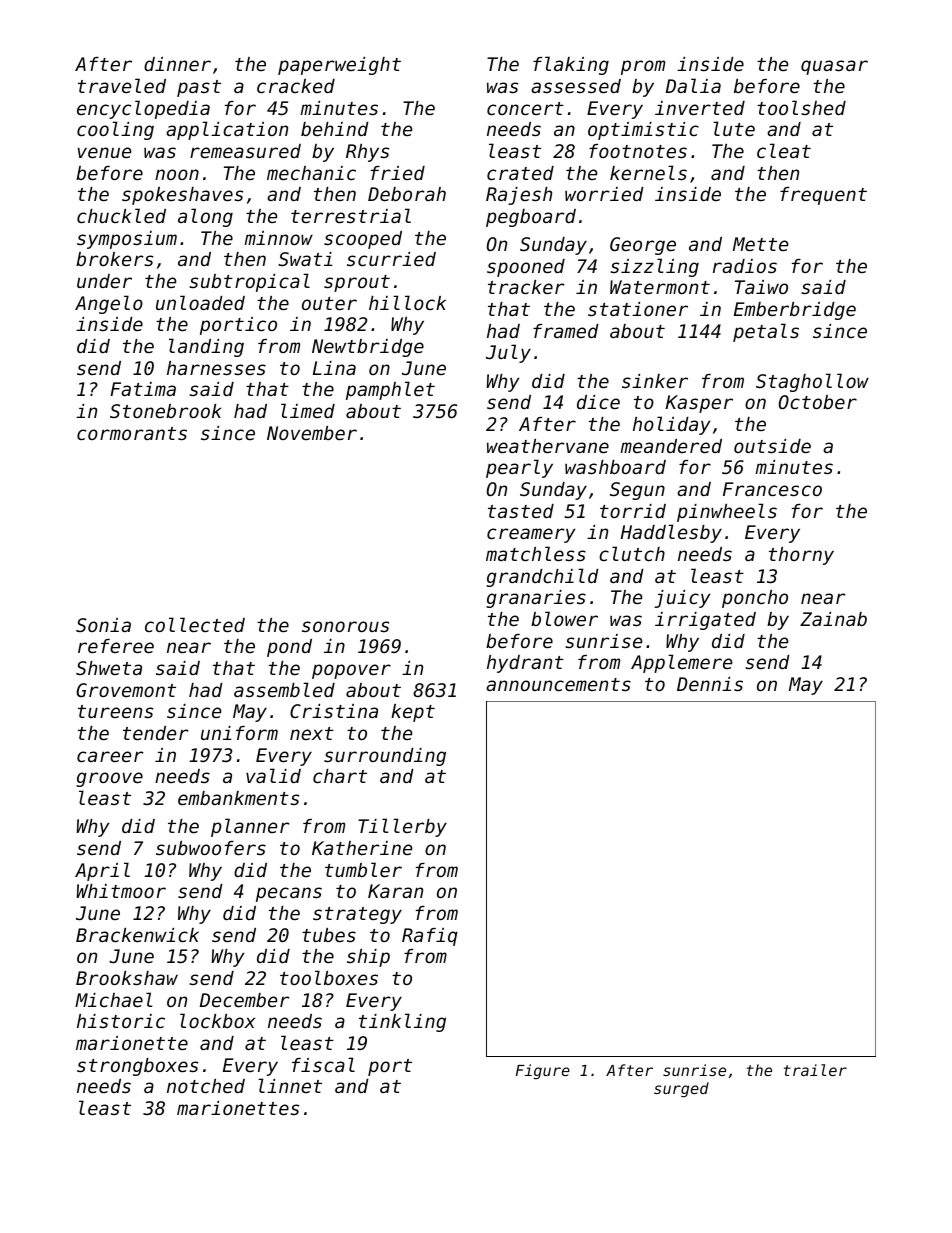  Describe the element at coordinates (132, 433) in the screenshot. I see `cormorants` at that location.
